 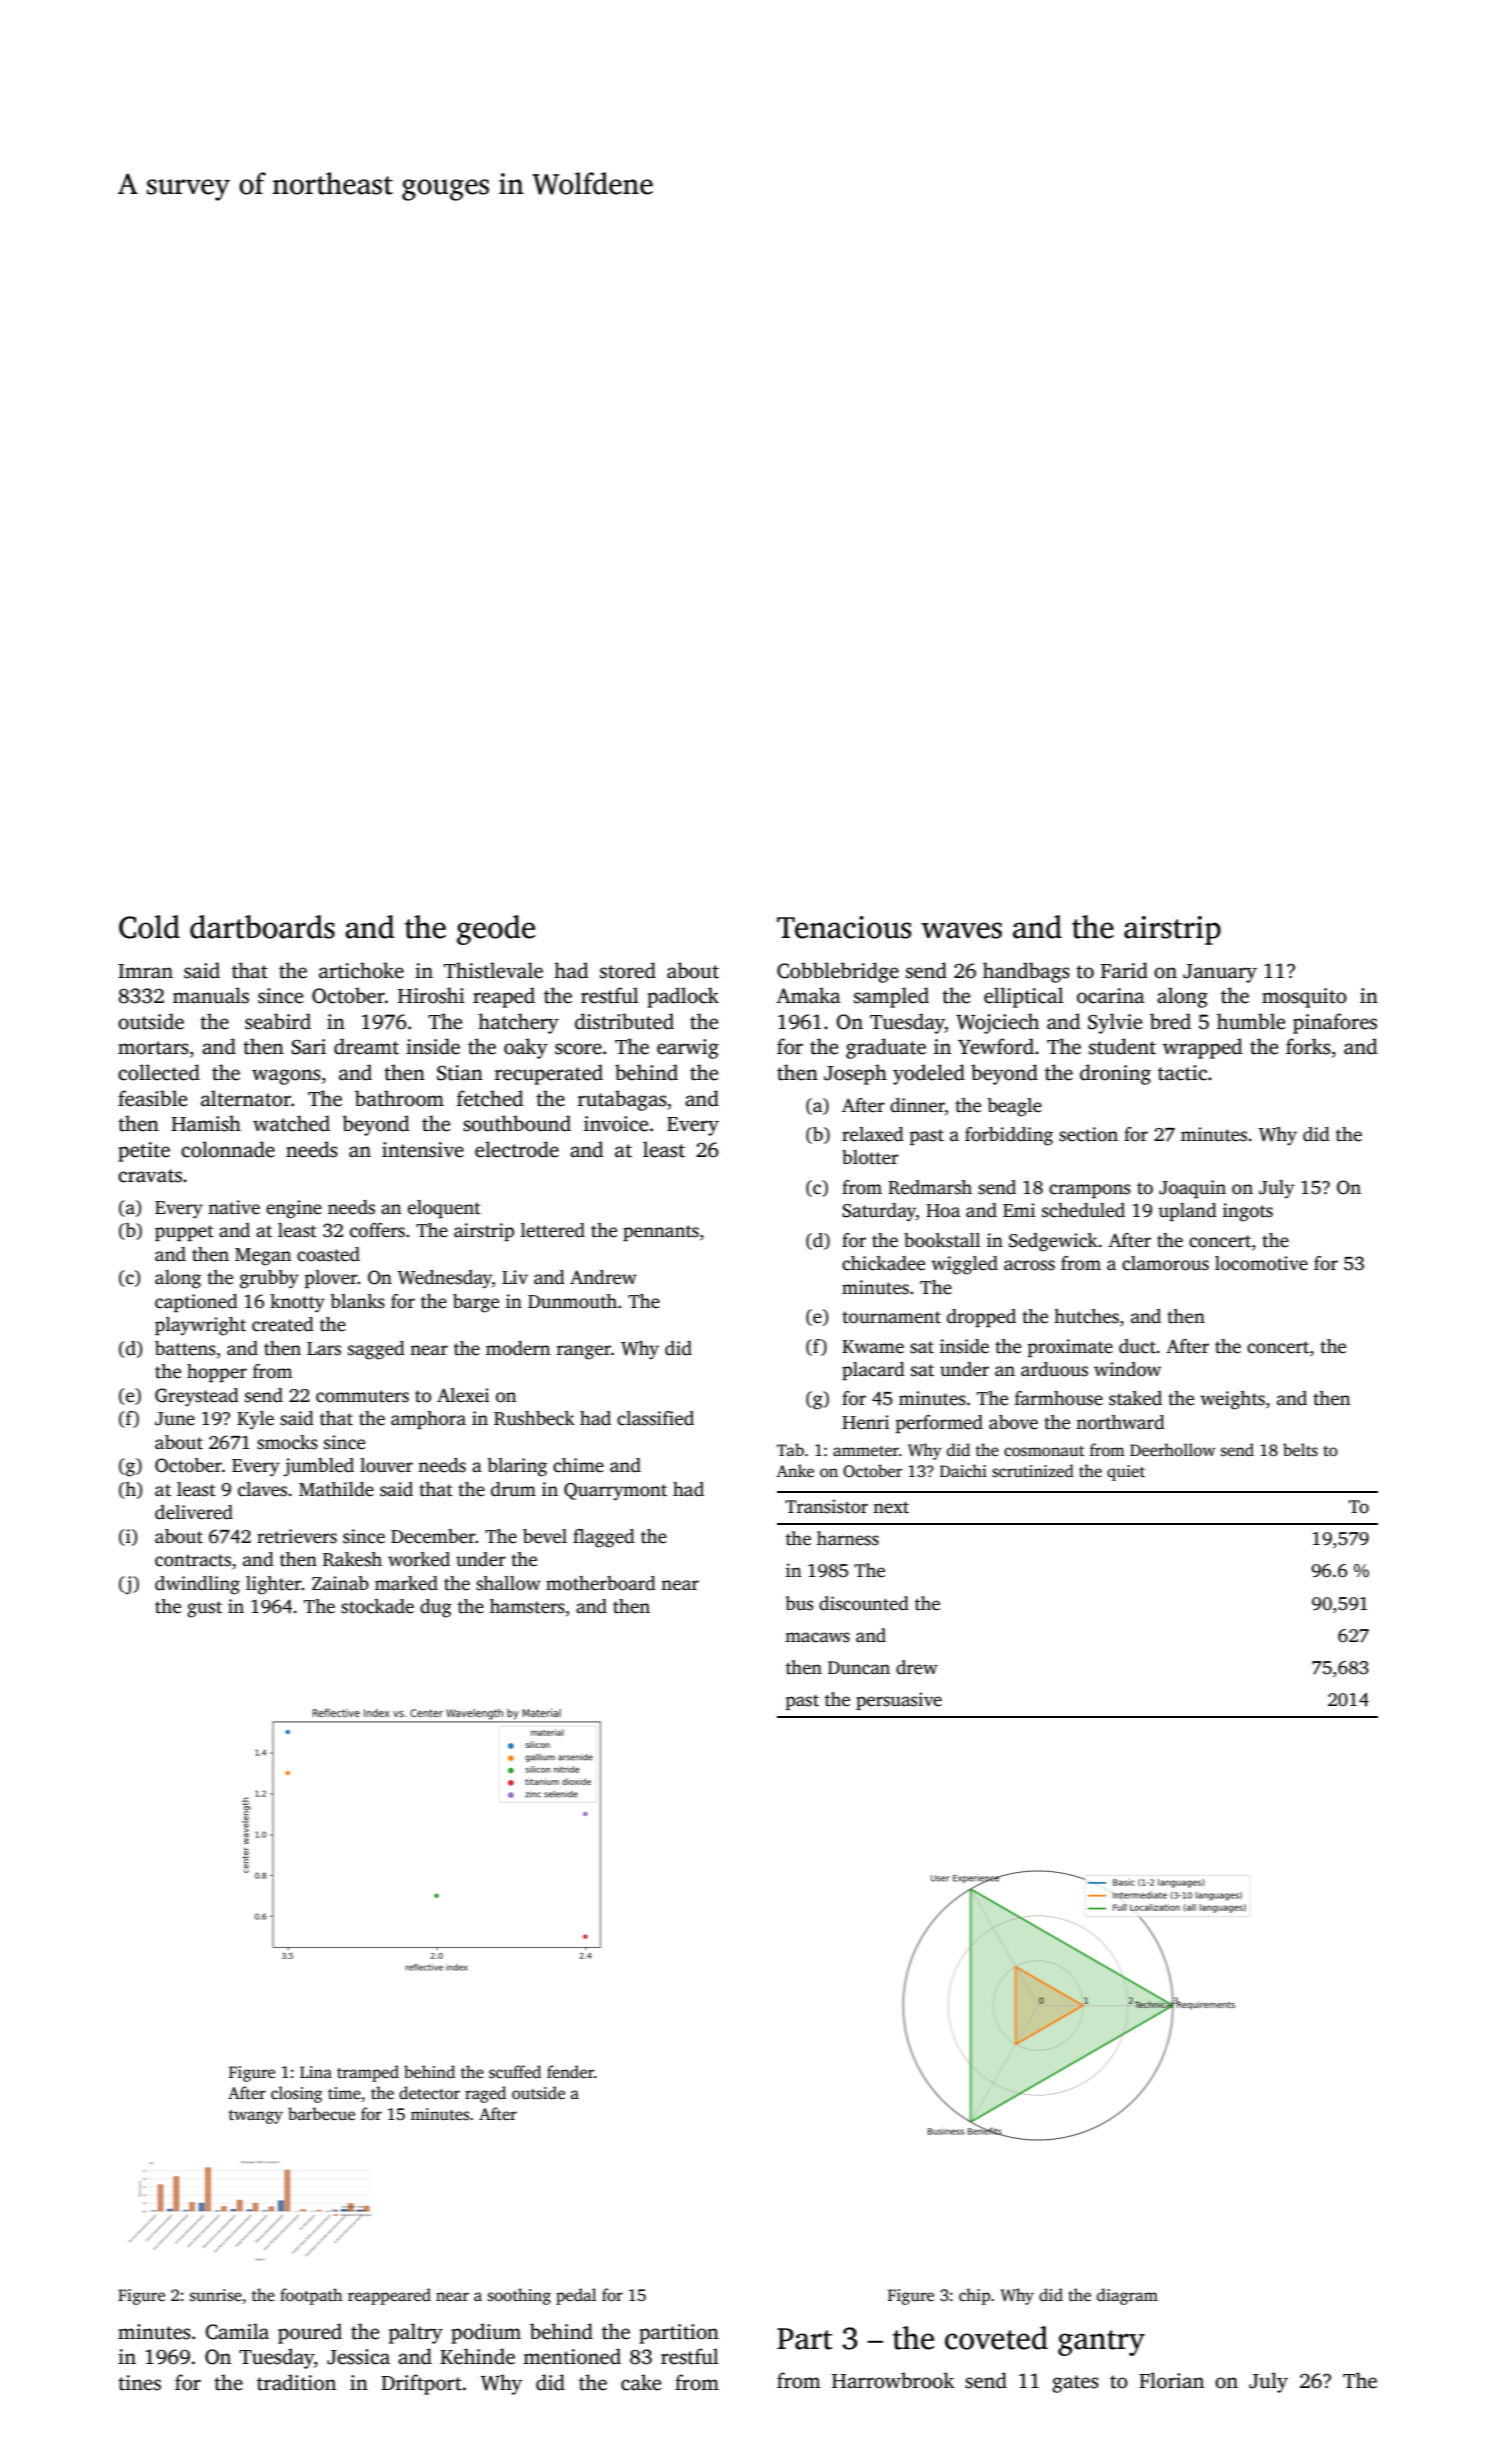 I want to click on next, so click(x=891, y=1507).
